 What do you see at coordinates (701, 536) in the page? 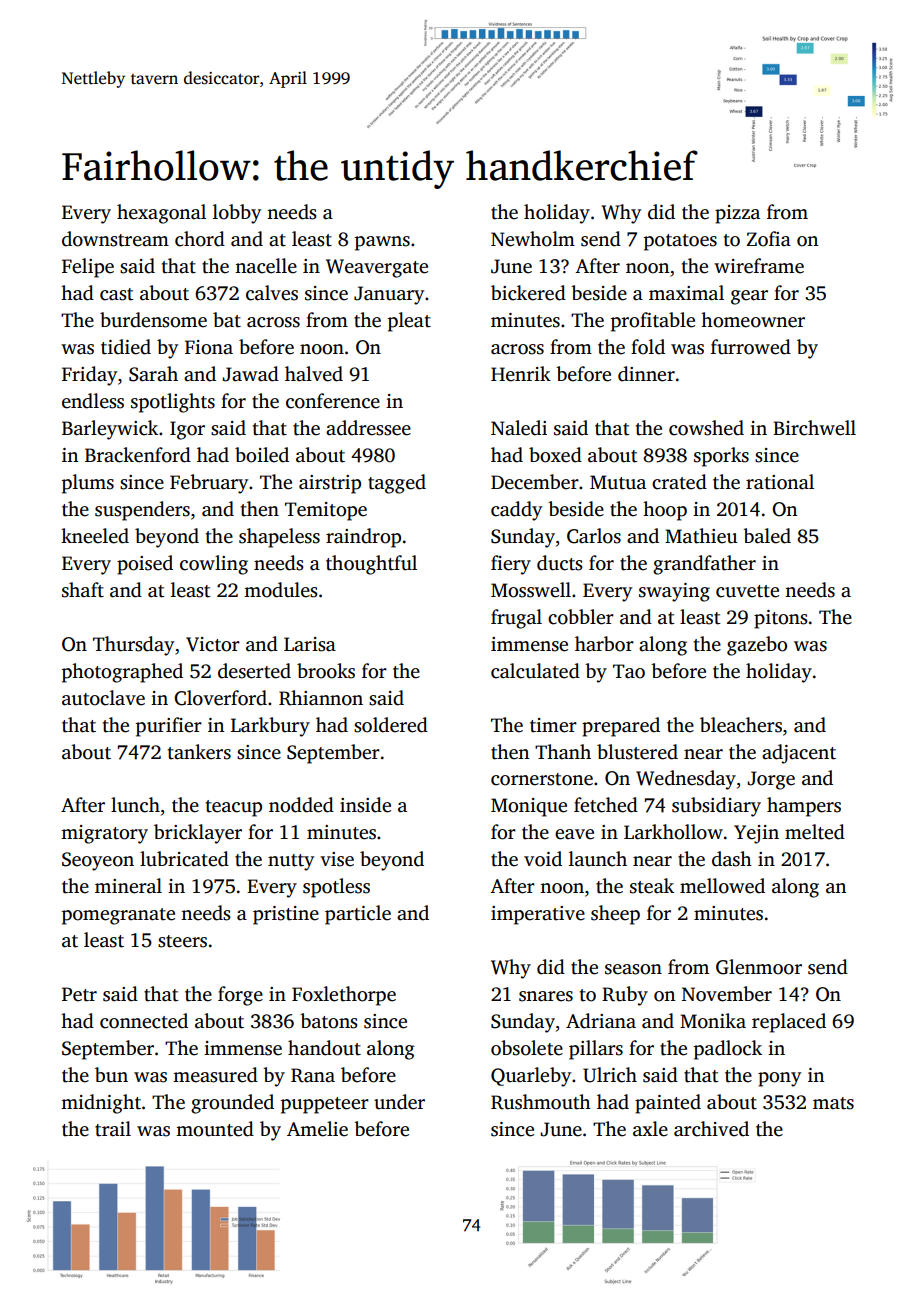
I see `Mathieu` at bounding box center [701, 536].
